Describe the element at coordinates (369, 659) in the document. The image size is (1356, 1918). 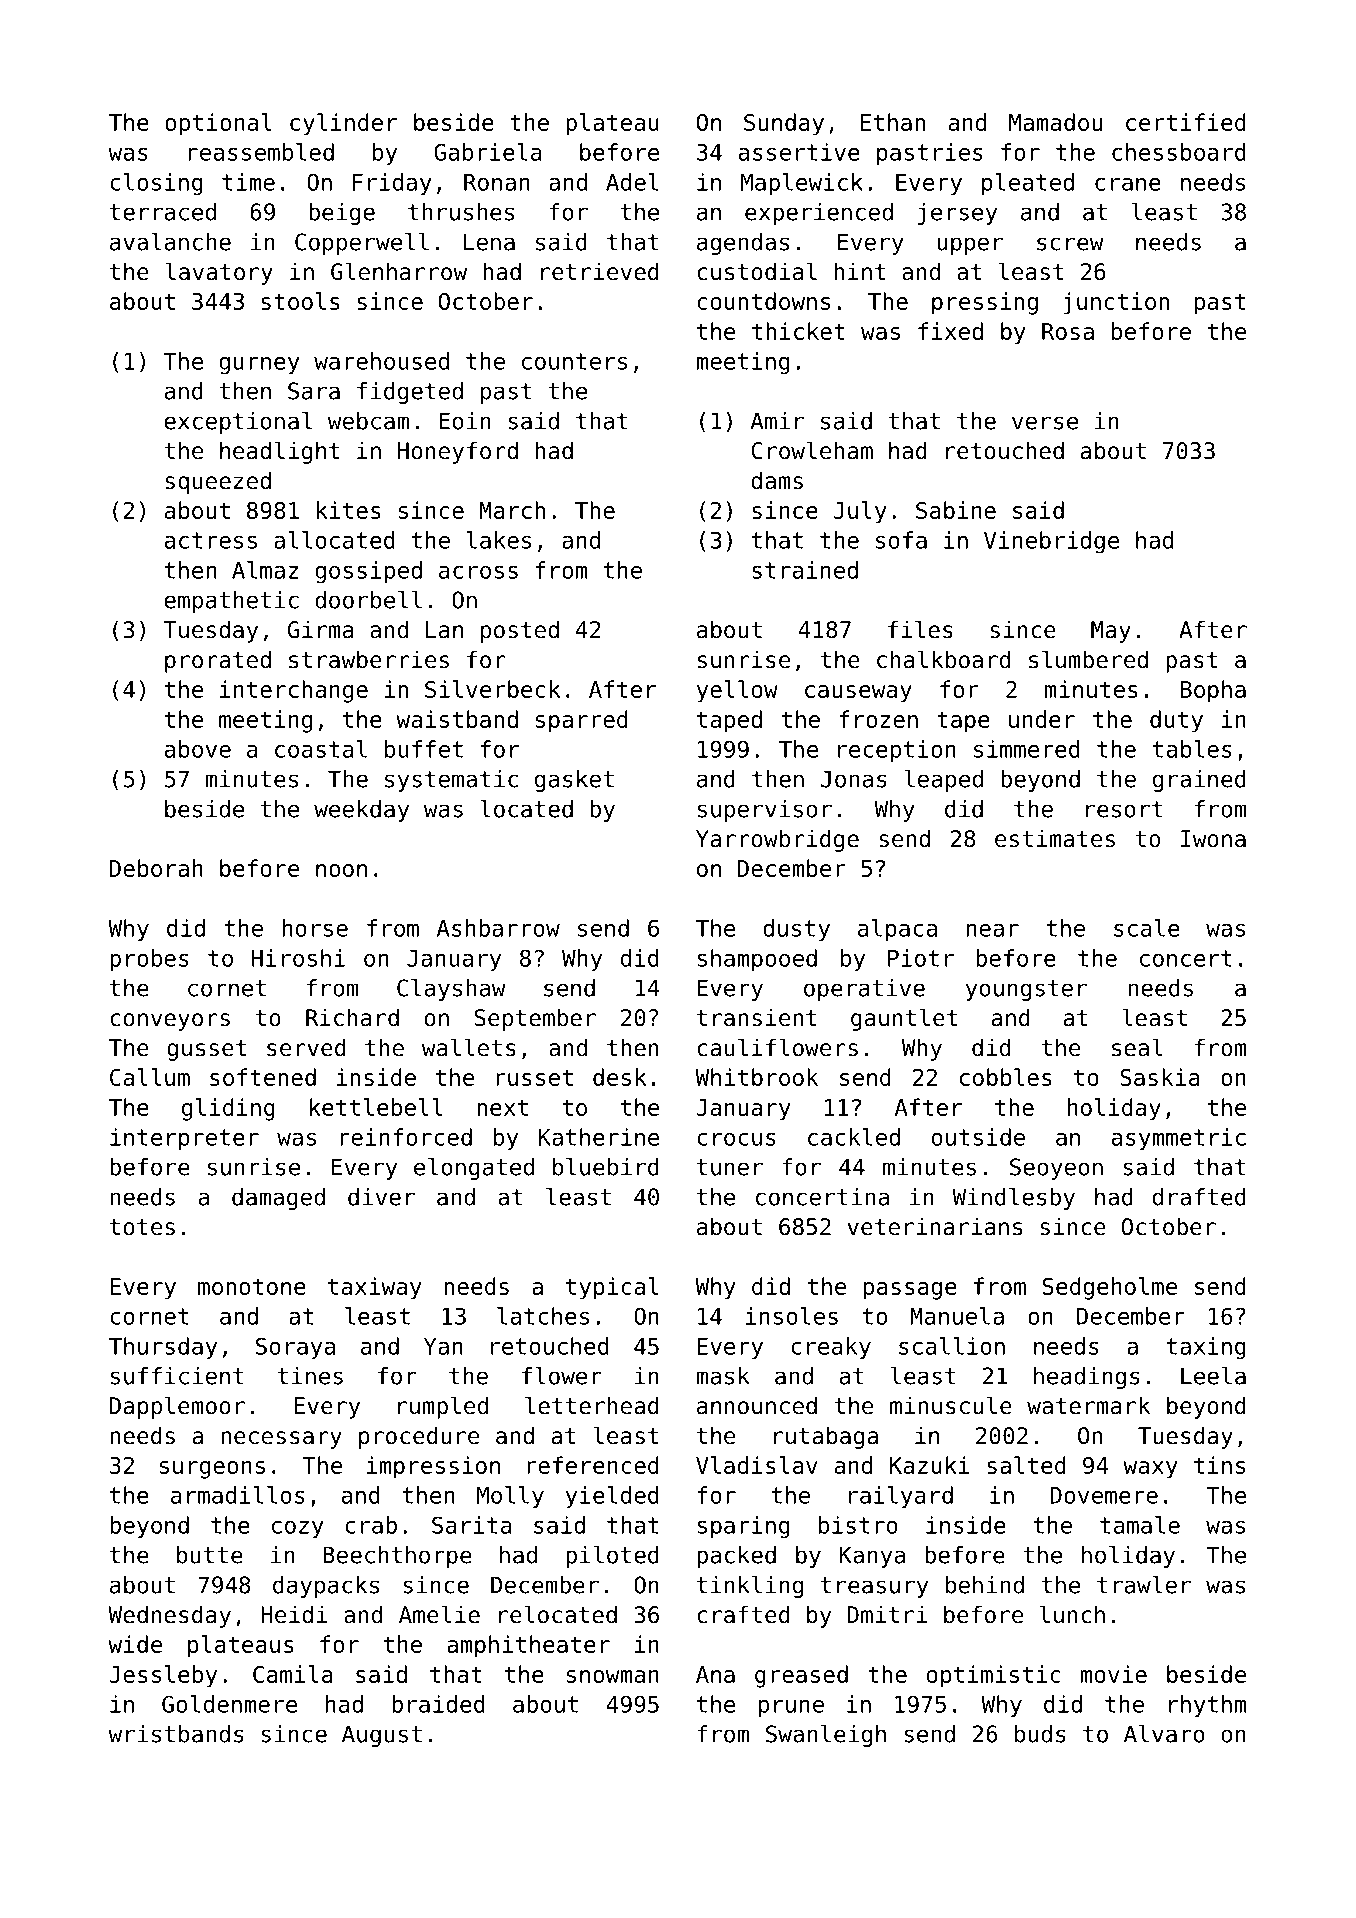
I see `strawberries` at that location.
